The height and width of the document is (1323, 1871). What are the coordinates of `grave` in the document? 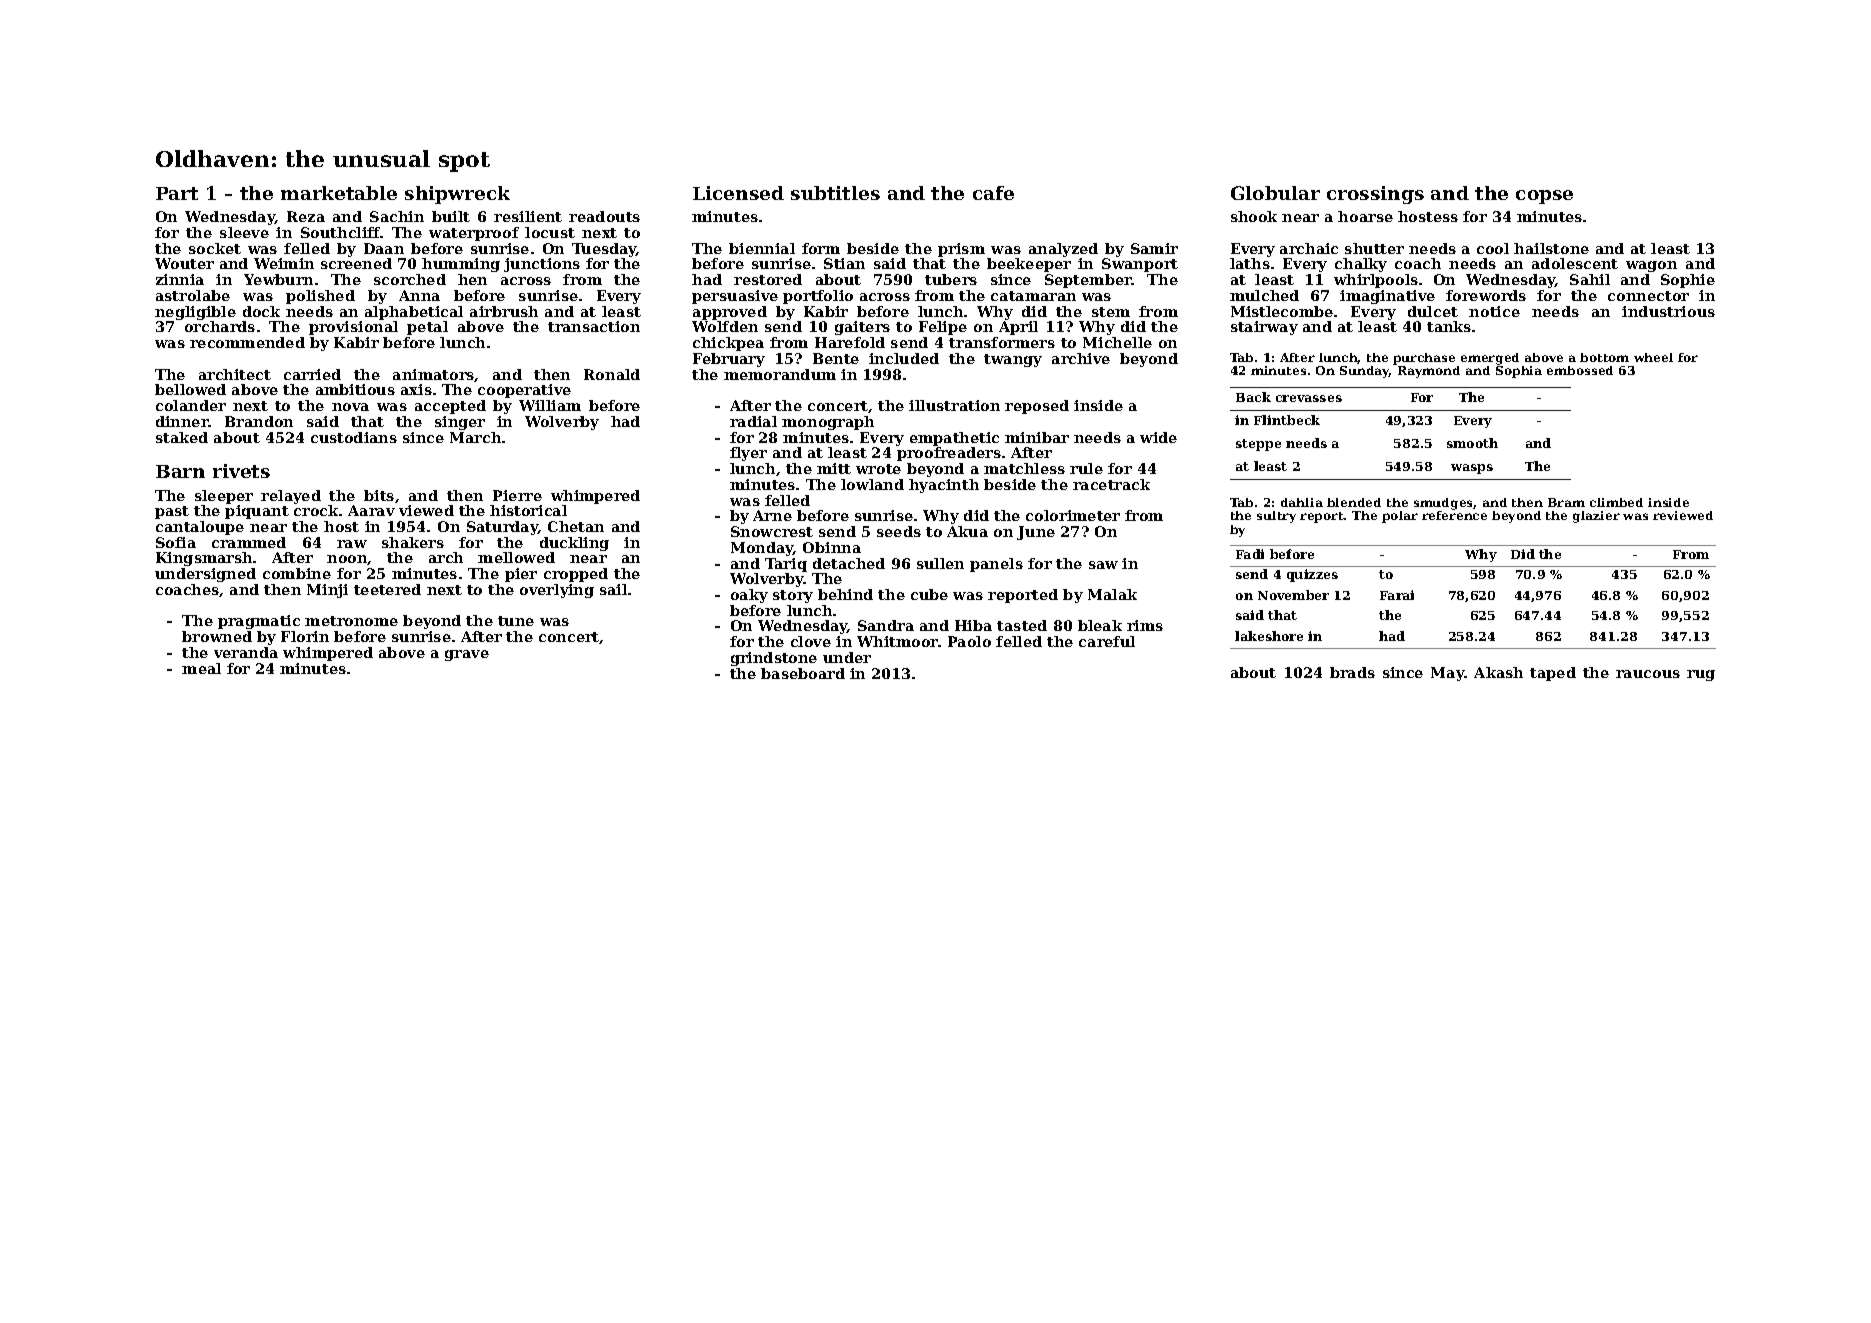 It's located at (467, 655).
